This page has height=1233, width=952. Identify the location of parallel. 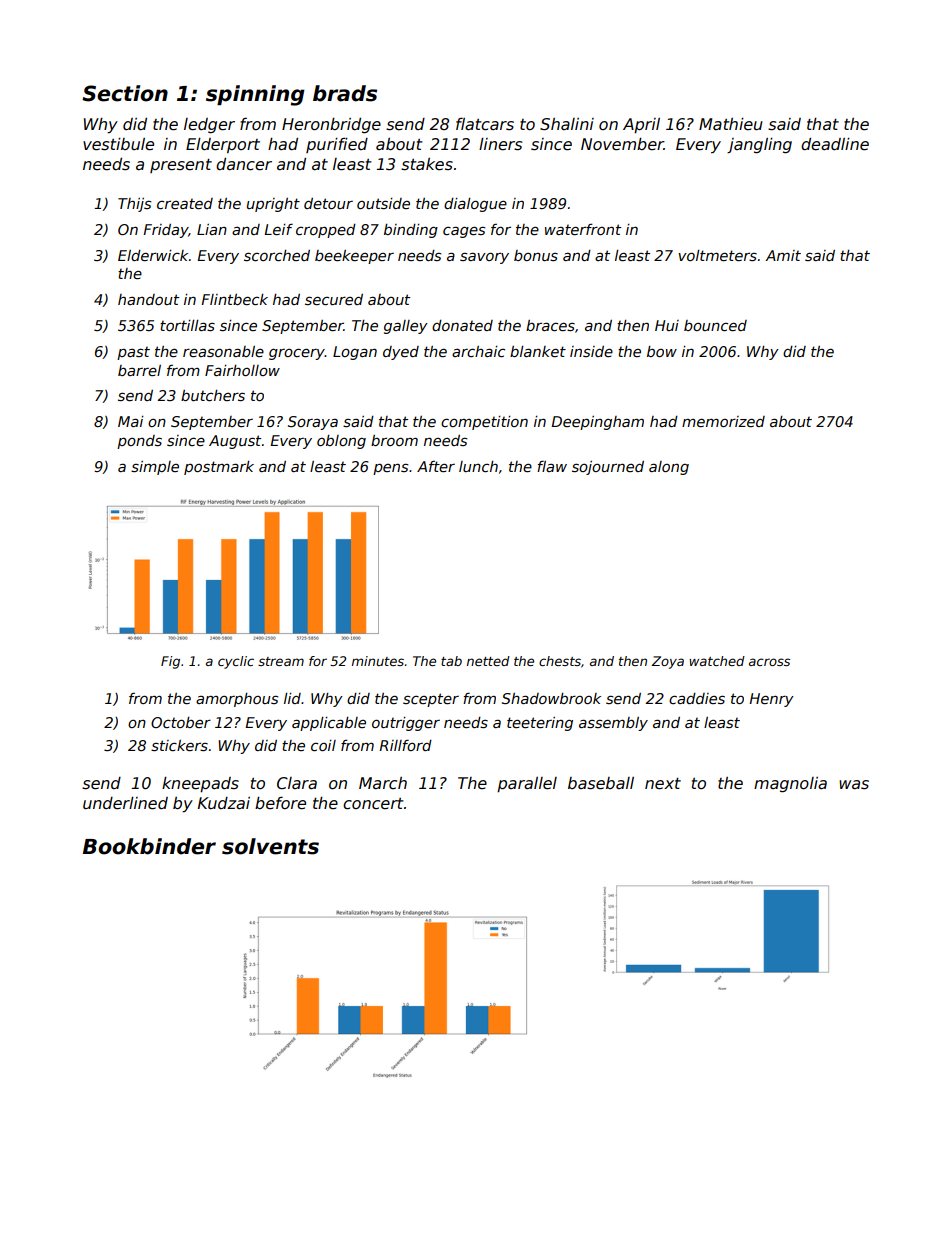
(527, 784).
